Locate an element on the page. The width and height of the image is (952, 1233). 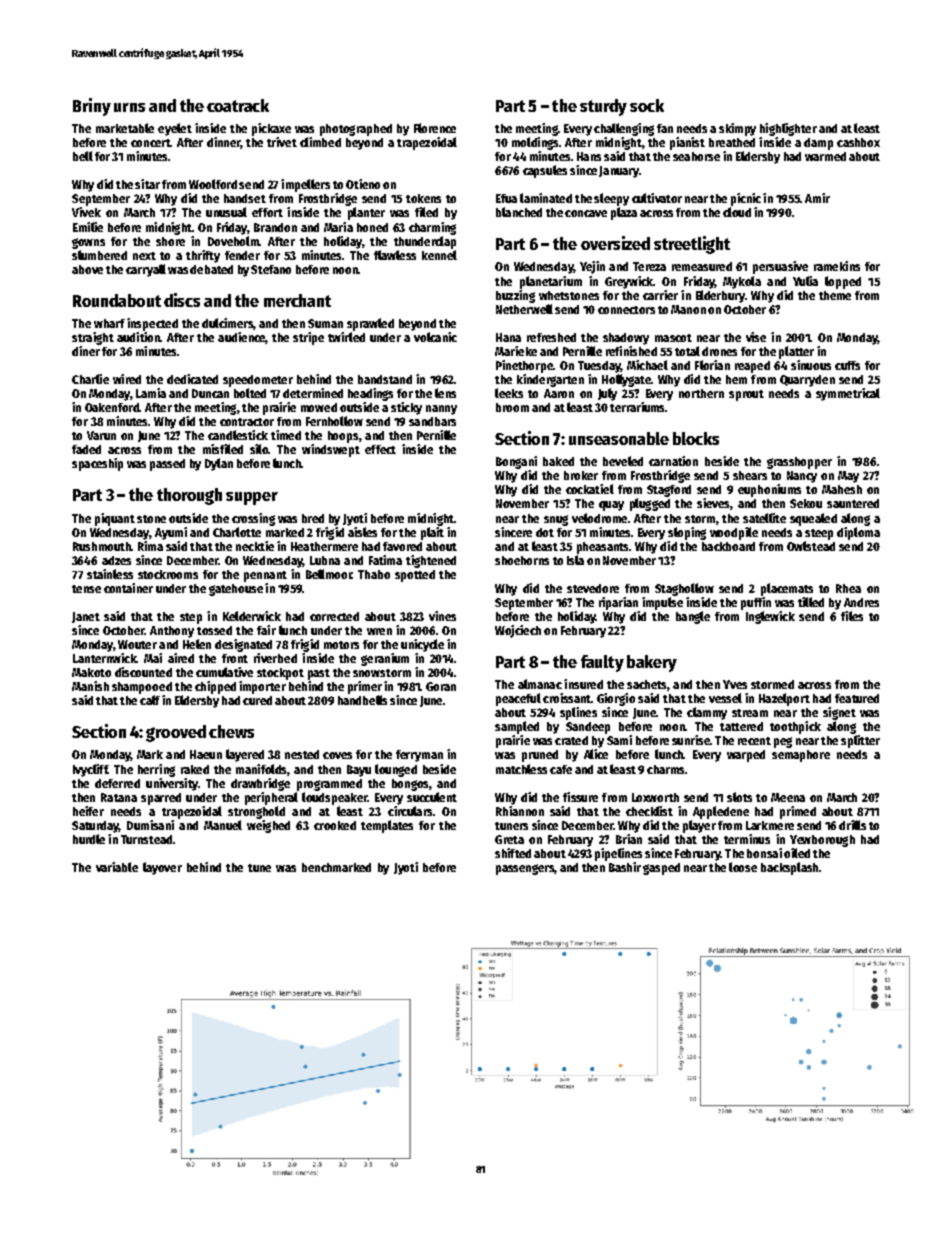
Woolford is located at coordinates (213, 184).
